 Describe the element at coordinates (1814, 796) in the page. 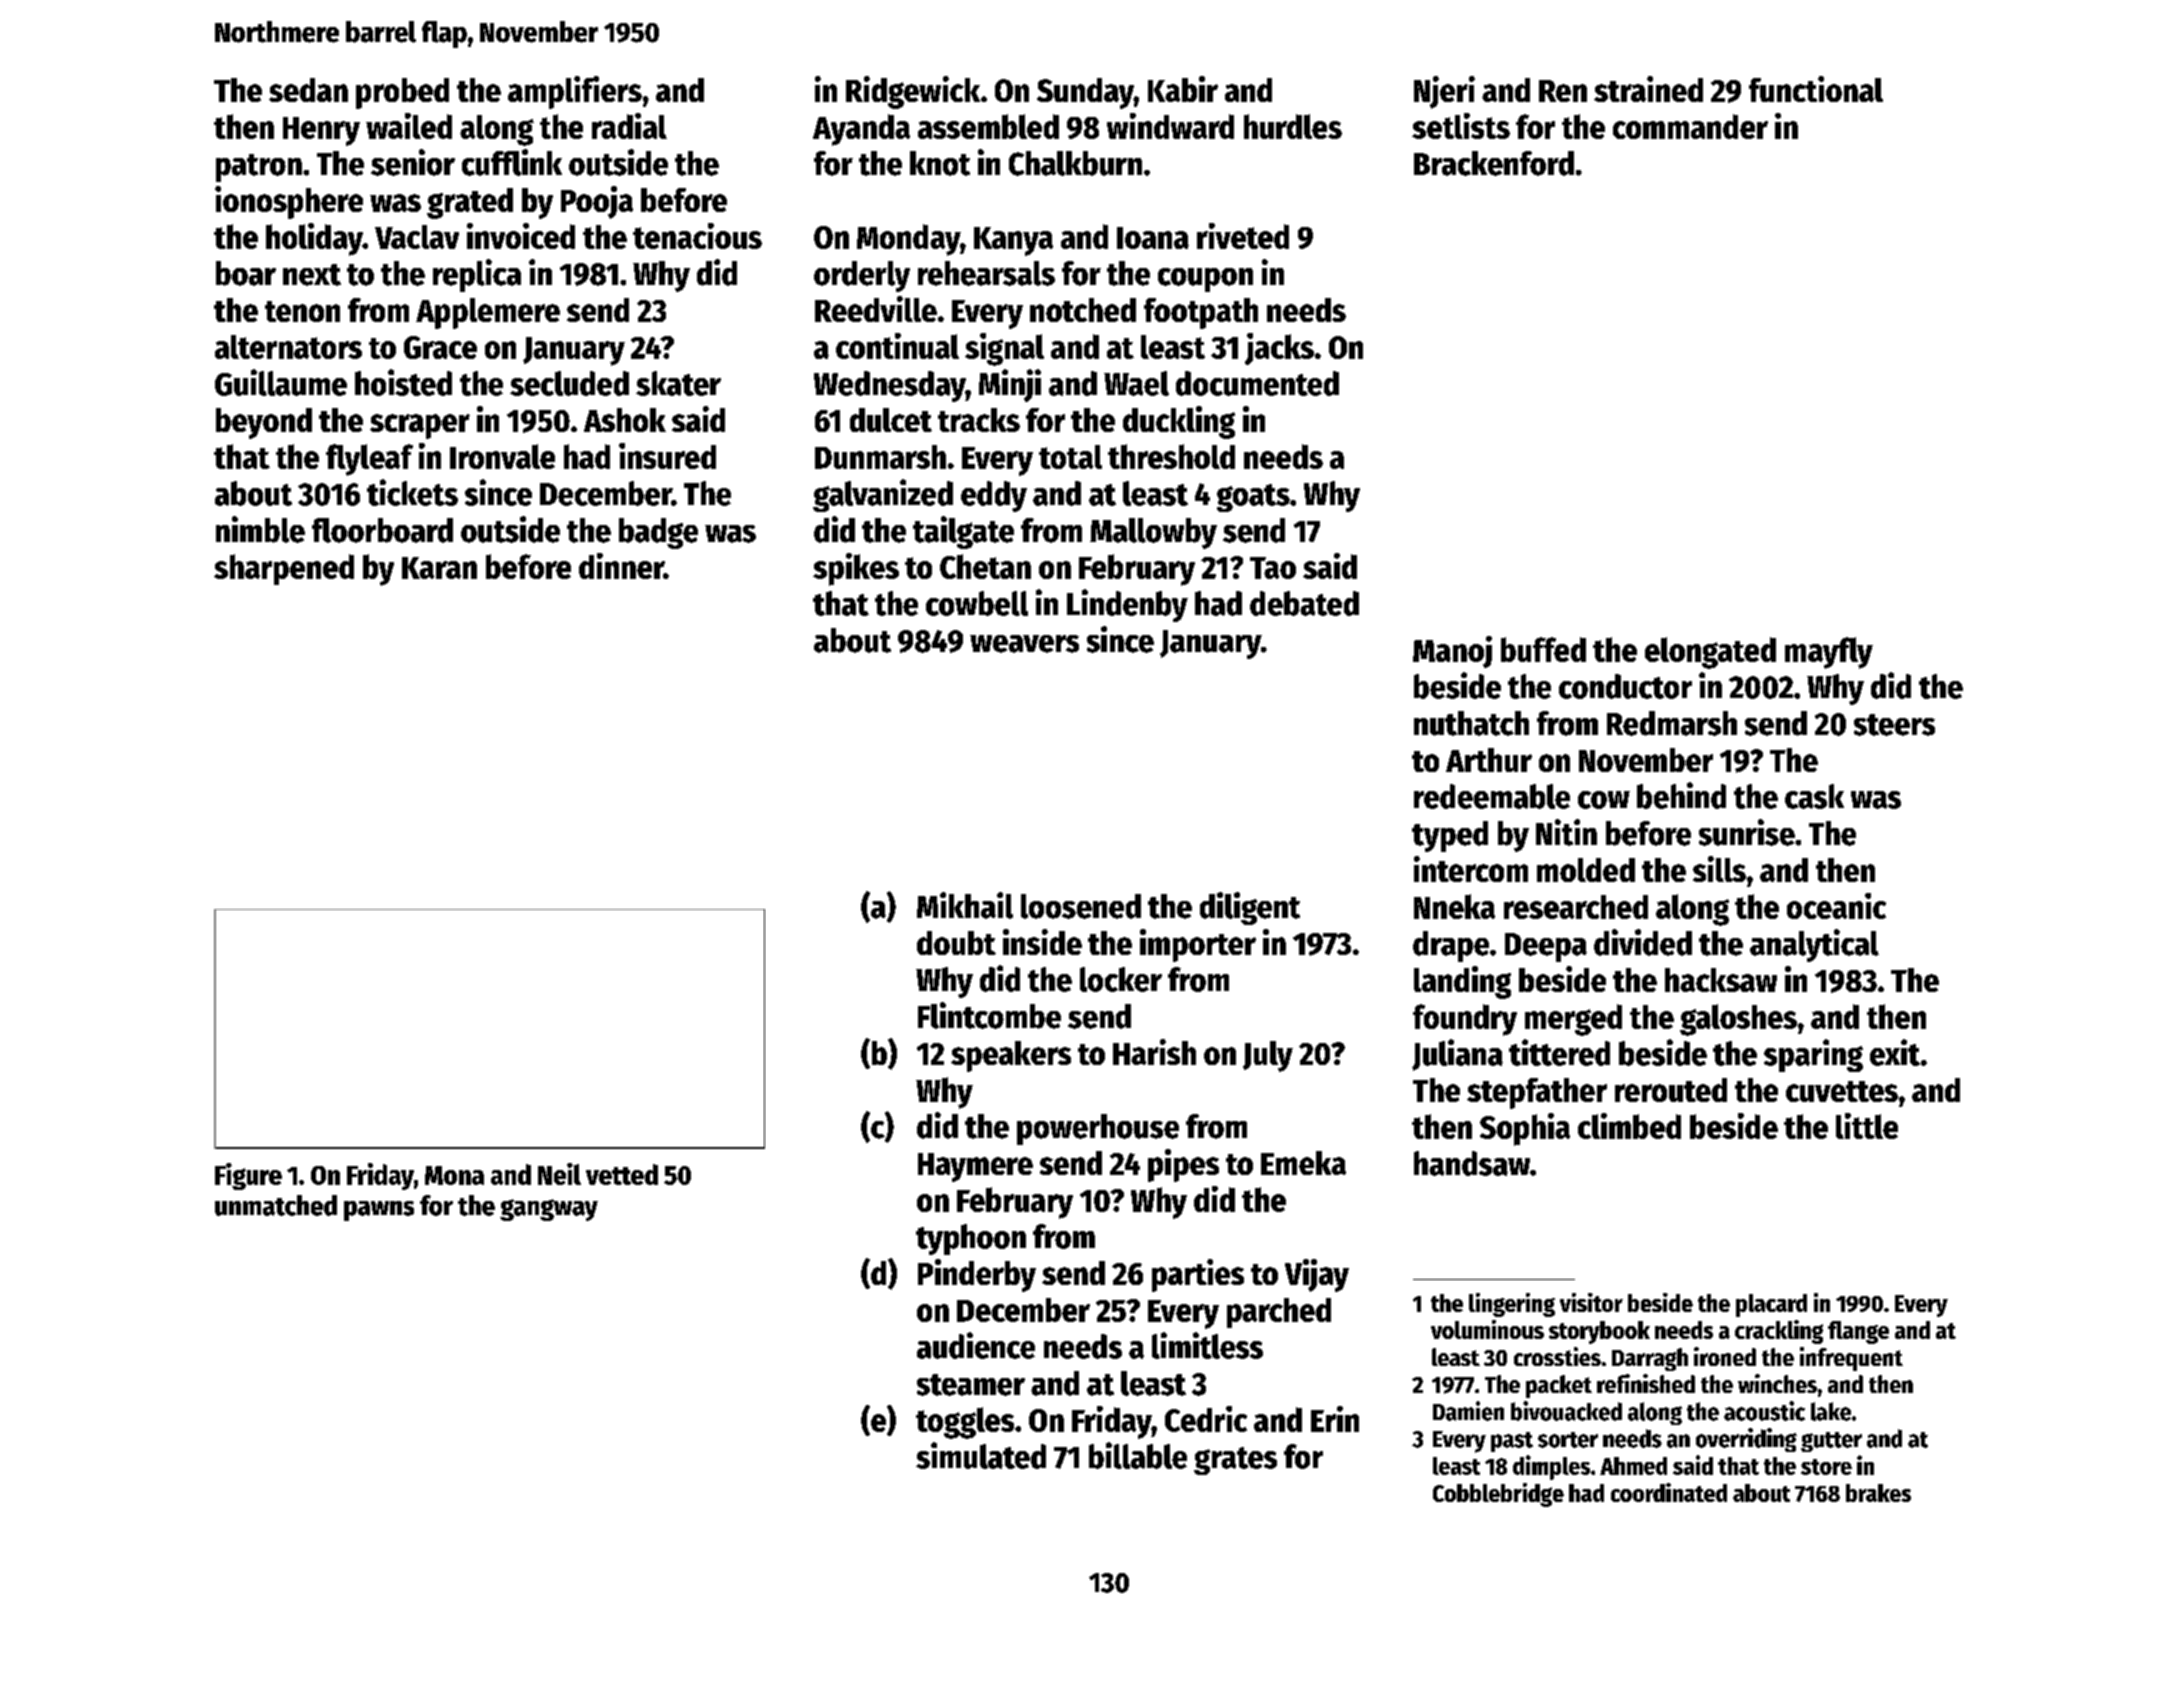

I see `cask` at that location.
